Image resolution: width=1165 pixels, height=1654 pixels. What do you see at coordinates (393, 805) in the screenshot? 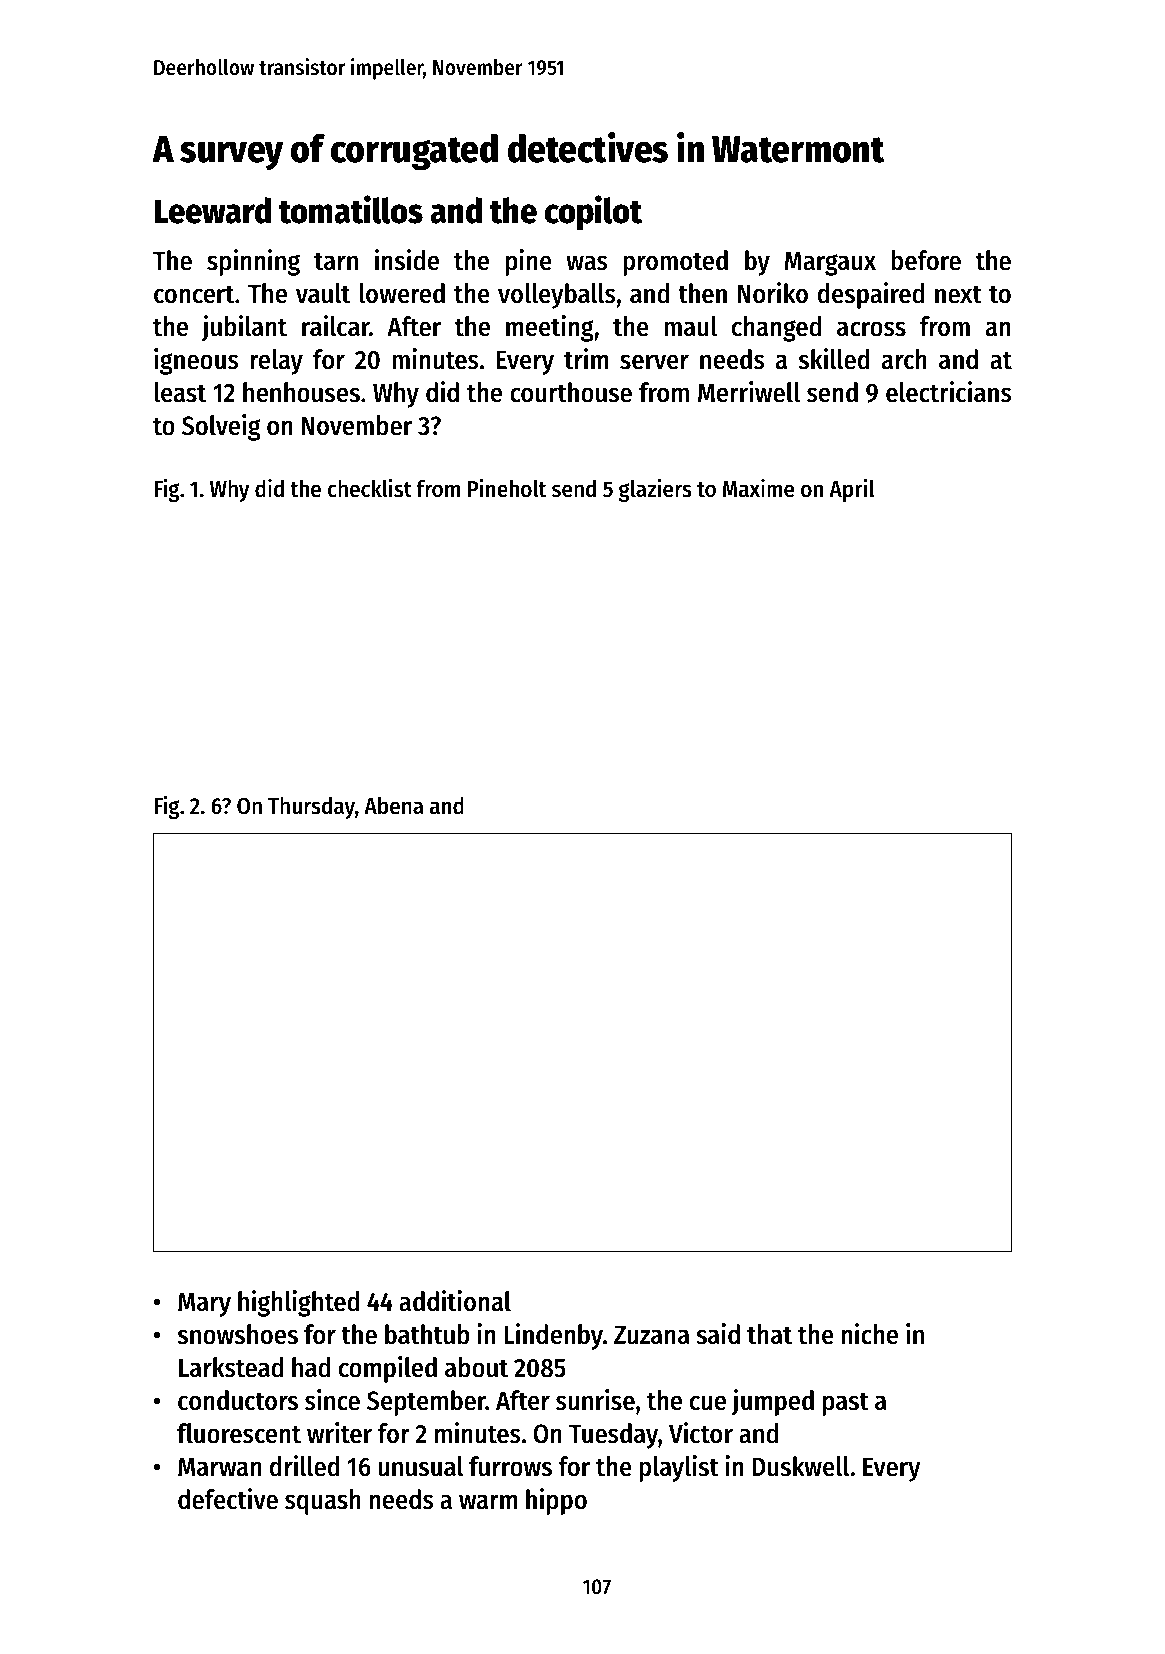
I see `Abena` at bounding box center [393, 805].
